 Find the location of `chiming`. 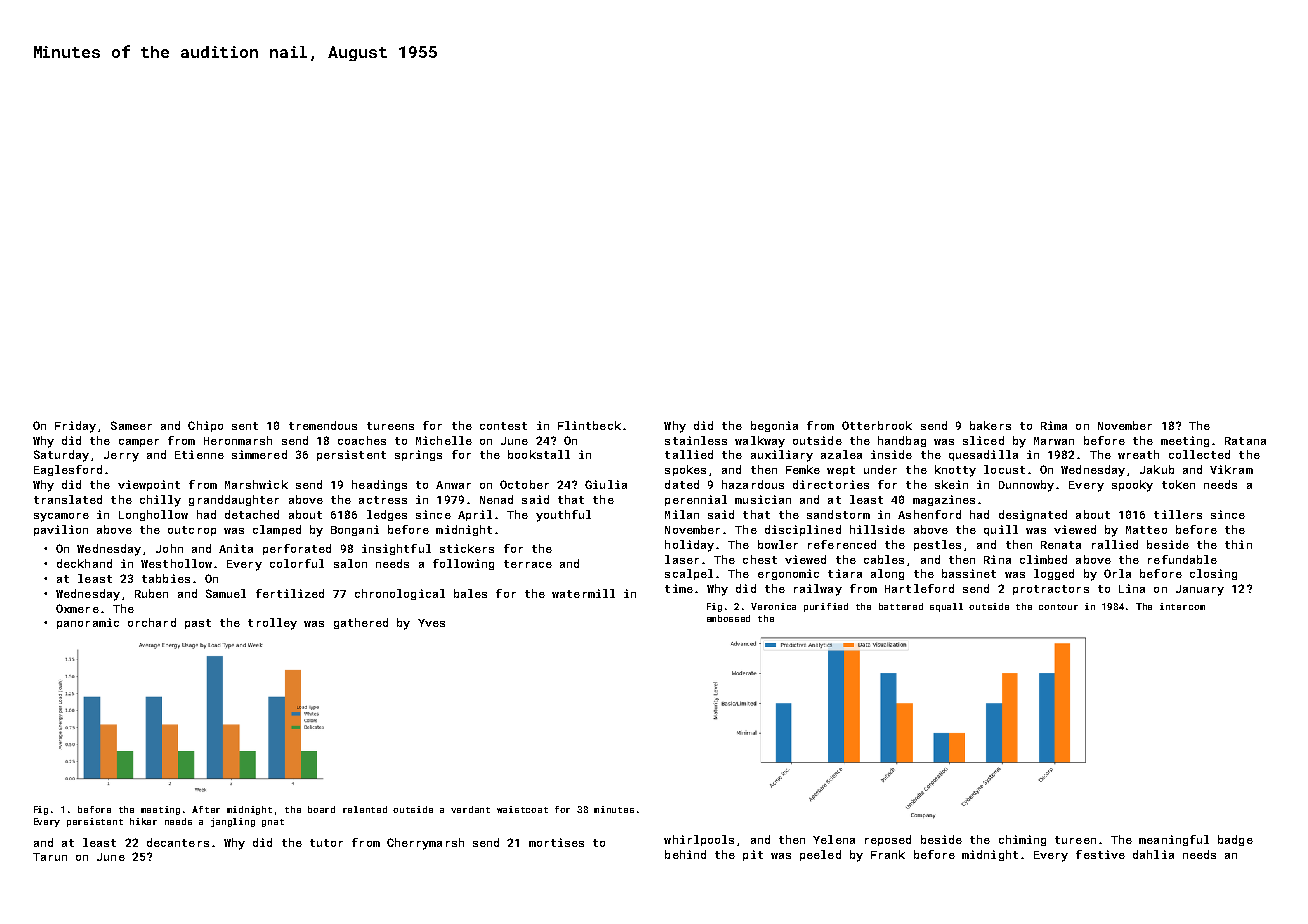

chiming is located at coordinates (1022, 840).
